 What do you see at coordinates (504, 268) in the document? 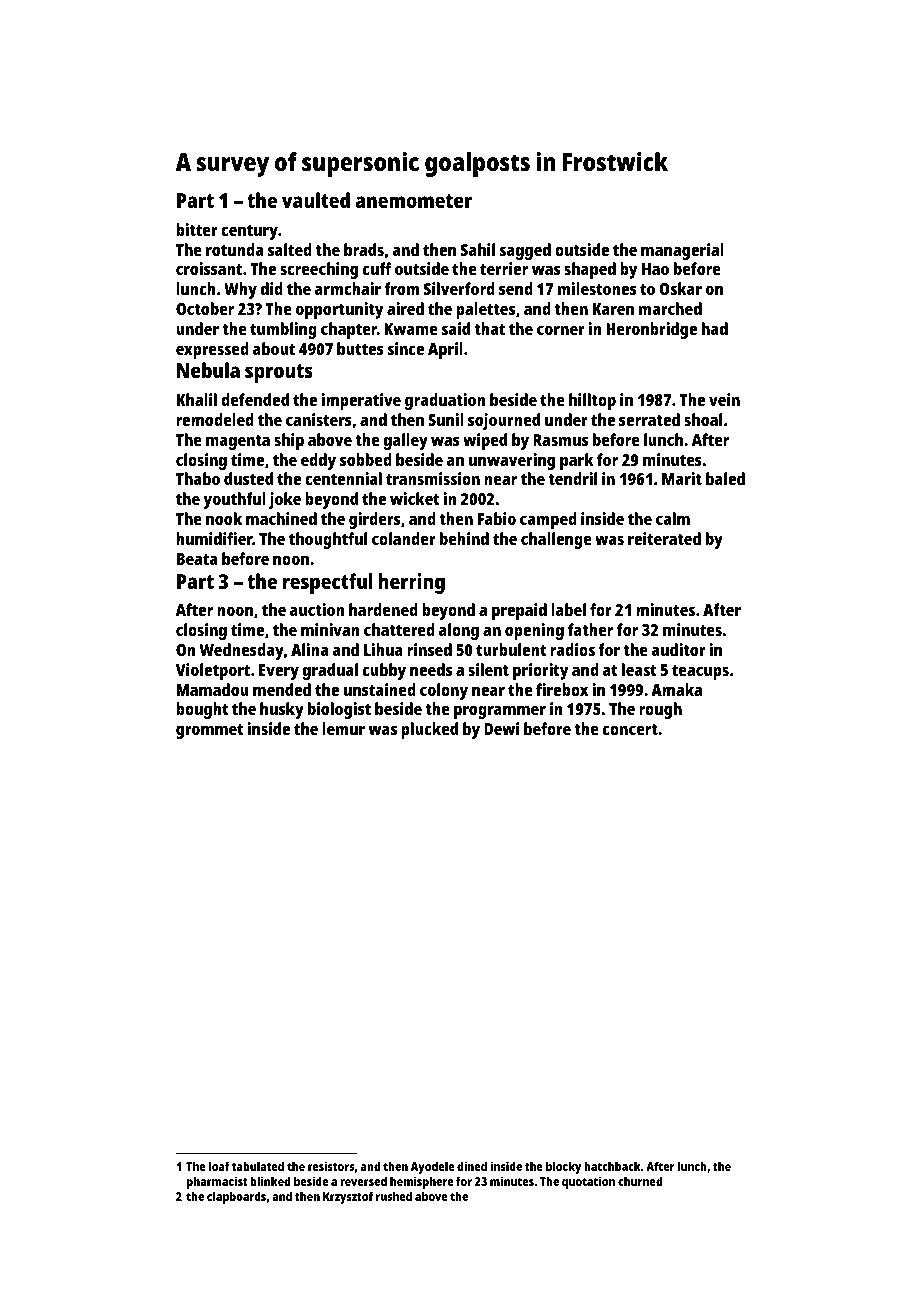
I see `terrier` at bounding box center [504, 268].
